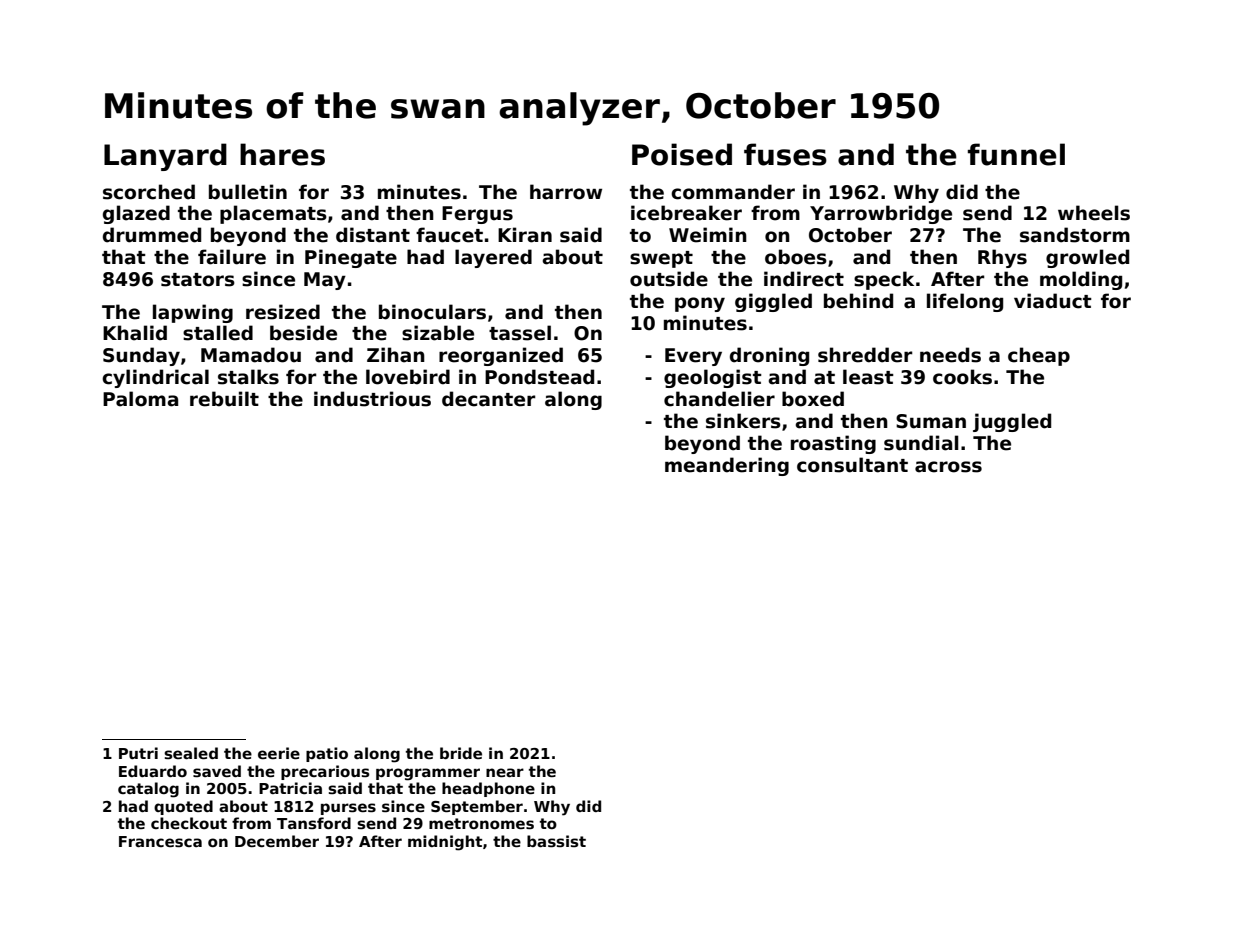  What do you see at coordinates (160, 841) in the screenshot?
I see `Francesca` at bounding box center [160, 841].
